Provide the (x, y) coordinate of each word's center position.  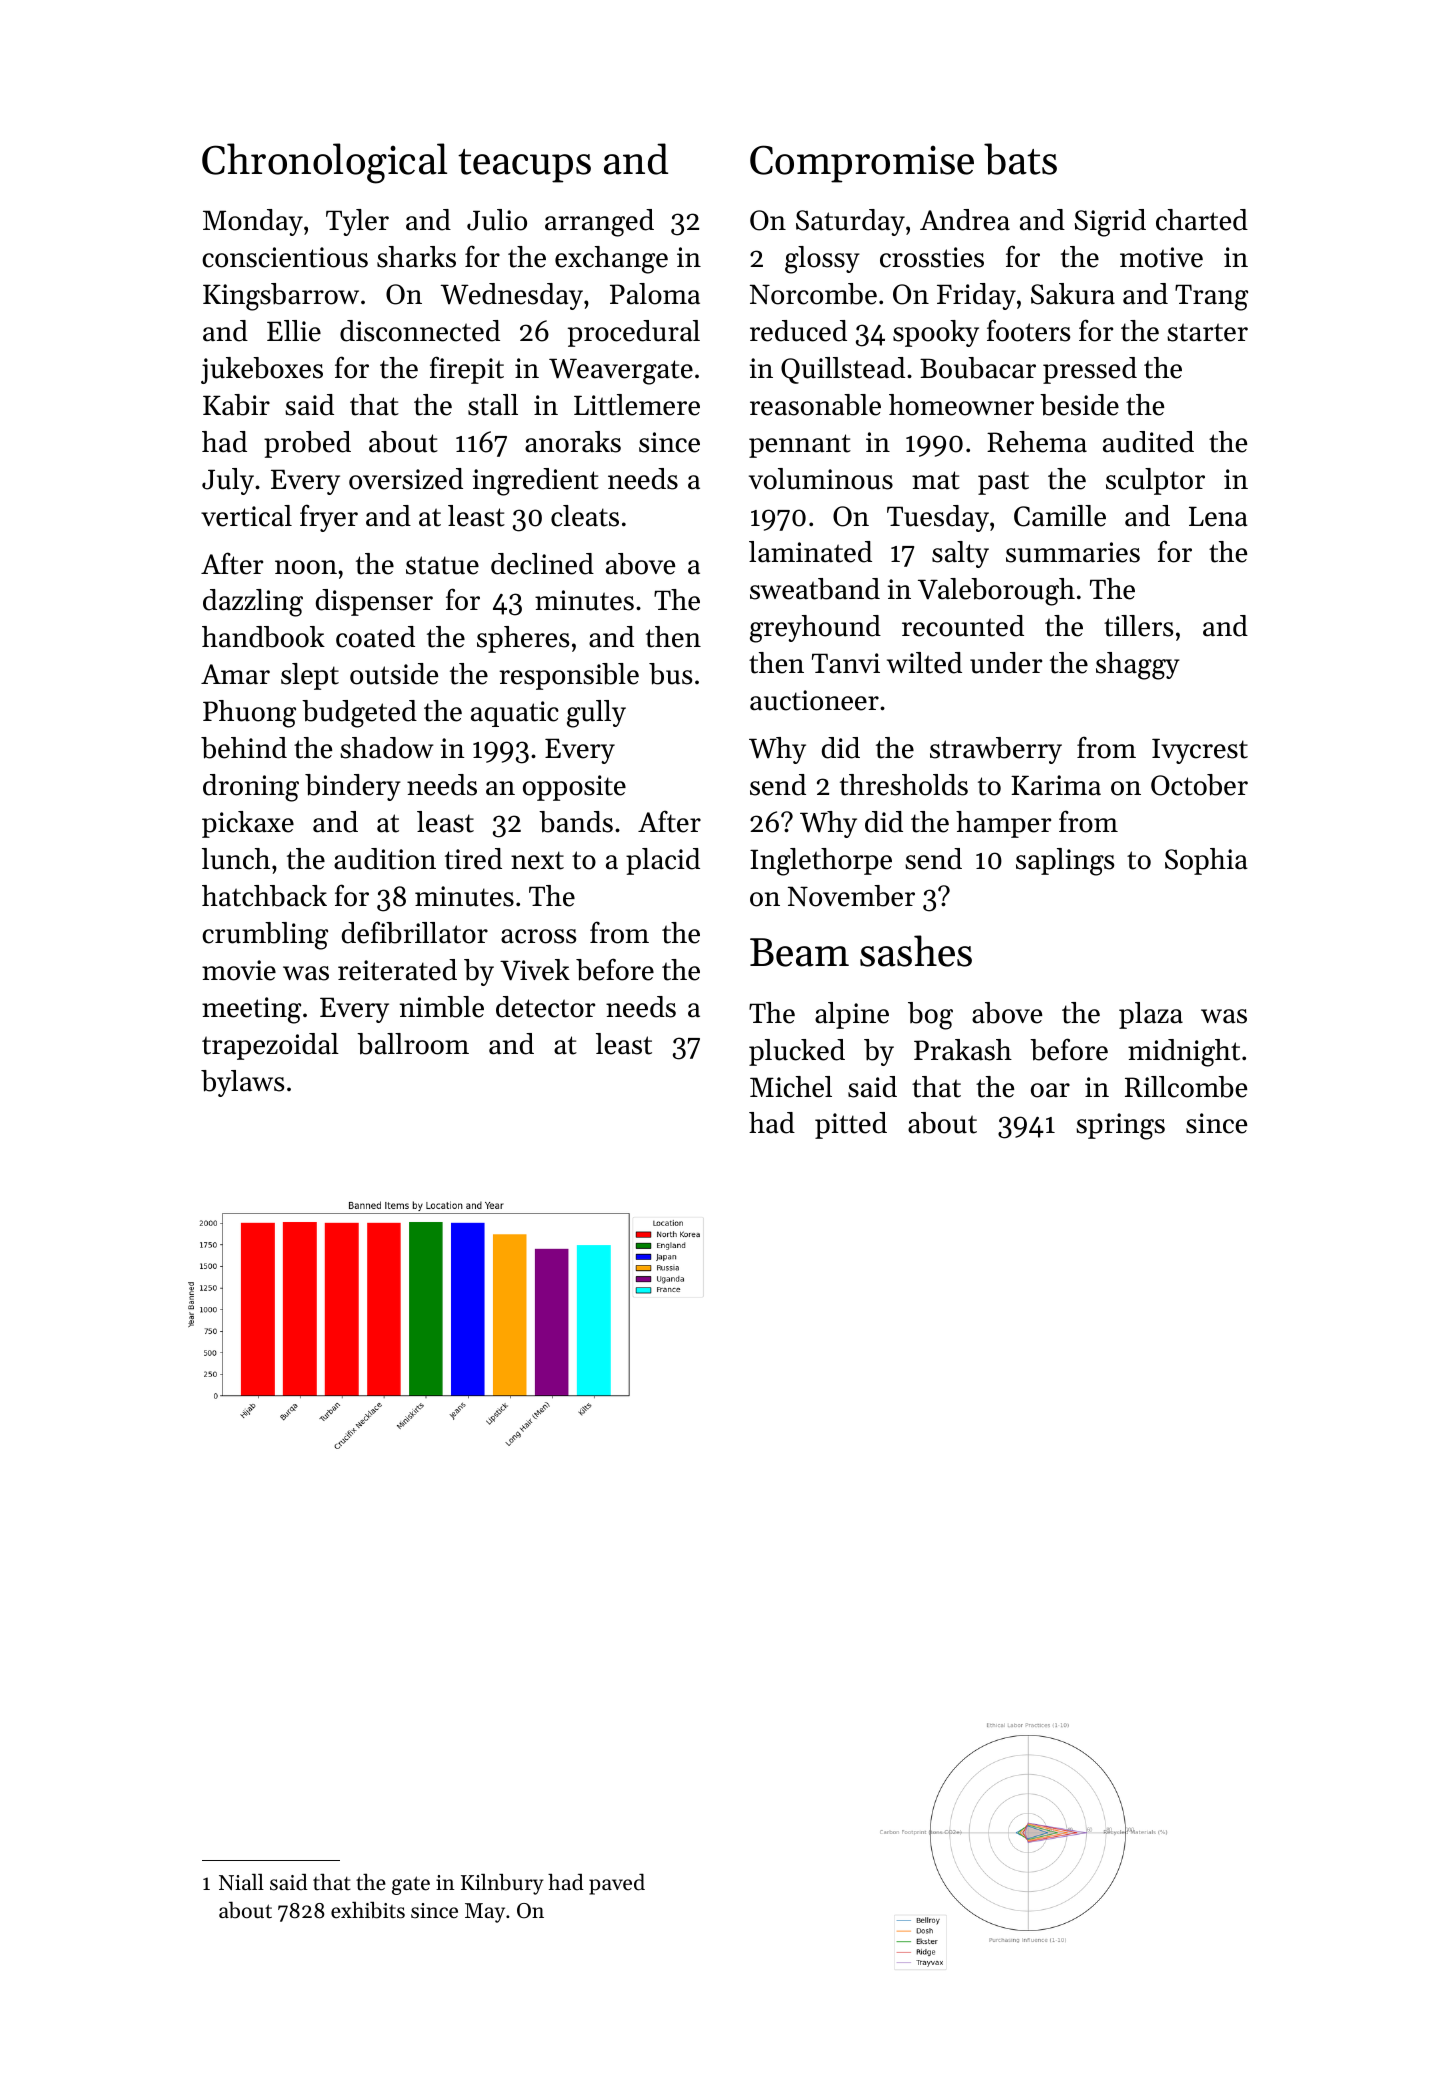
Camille (1060, 516)
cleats (585, 516)
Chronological (324, 163)
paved (617, 1884)
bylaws (242, 1083)
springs (1120, 1126)
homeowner (961, 405)
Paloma (655, 294)
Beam (799, 952)
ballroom (413, 1044)
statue (442, 565)
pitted (851, 1125)
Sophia (1206, 861)
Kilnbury (502, 1884)
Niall (241, 1881)
